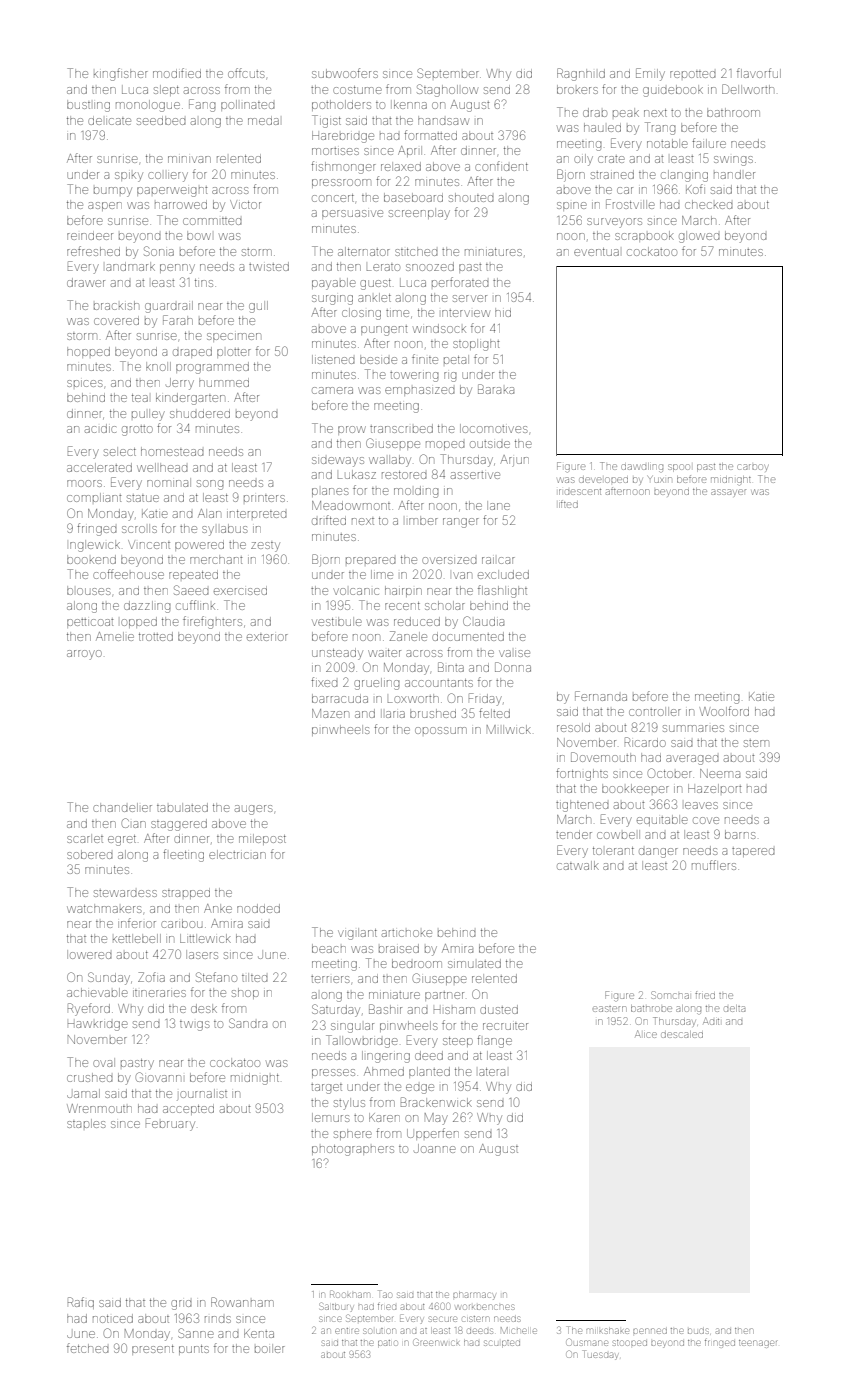 This document has height=1400, width=849. What do you see at coordinates (670, 773) in the document?
I see `October` at bounding box center [670, 773].
